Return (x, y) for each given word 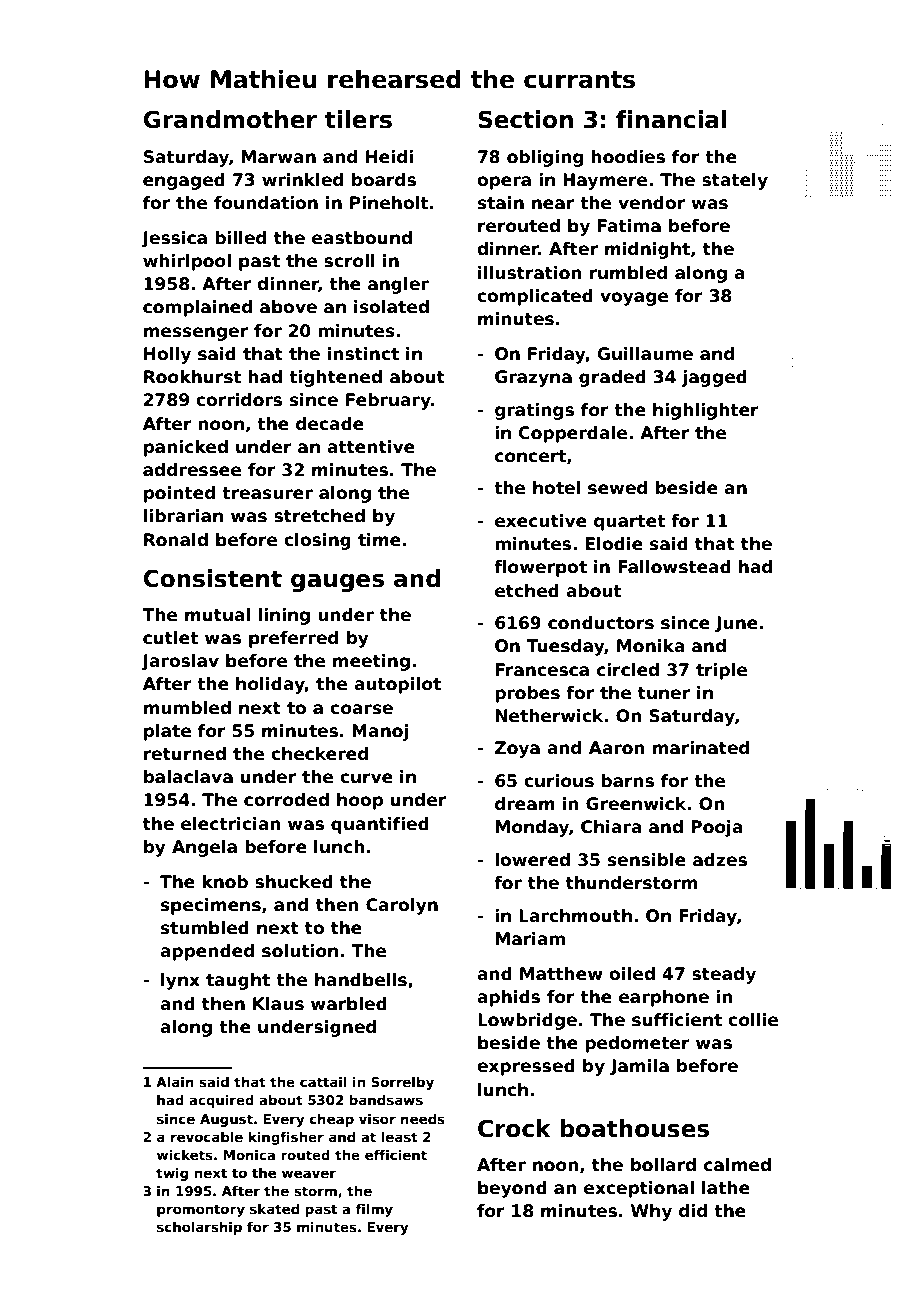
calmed (737, 1165)
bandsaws (386, 1100)
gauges (337, 583)
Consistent (212, 578)
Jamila (639, 1067)
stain (501, 203)
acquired (221, 1101)
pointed (179, 494)
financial (671, 119)
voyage (634, 299)
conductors (601, 623)
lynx (180, 981)
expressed (526, 1067)
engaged (184, 181)
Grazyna (533, 378)
